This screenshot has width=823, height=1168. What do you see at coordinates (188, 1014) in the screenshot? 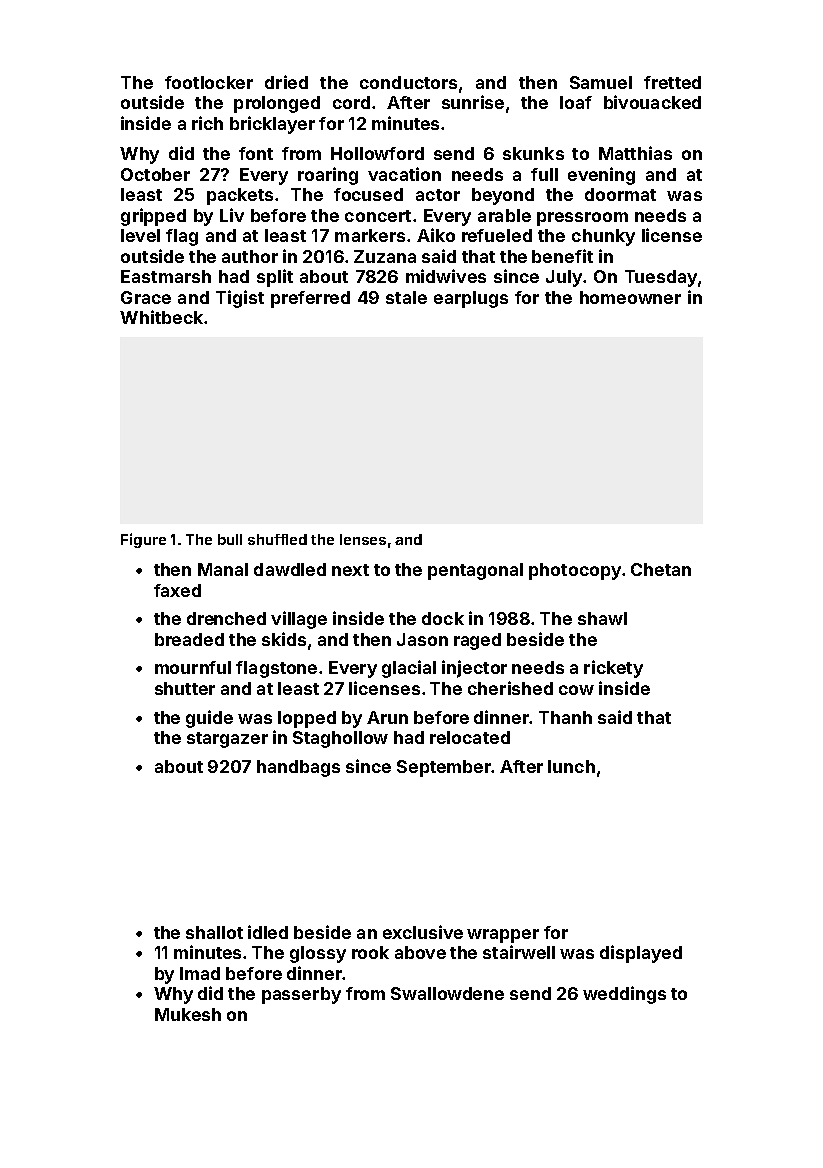
I see `Mukesh` at bounding box center [188, 1014].
